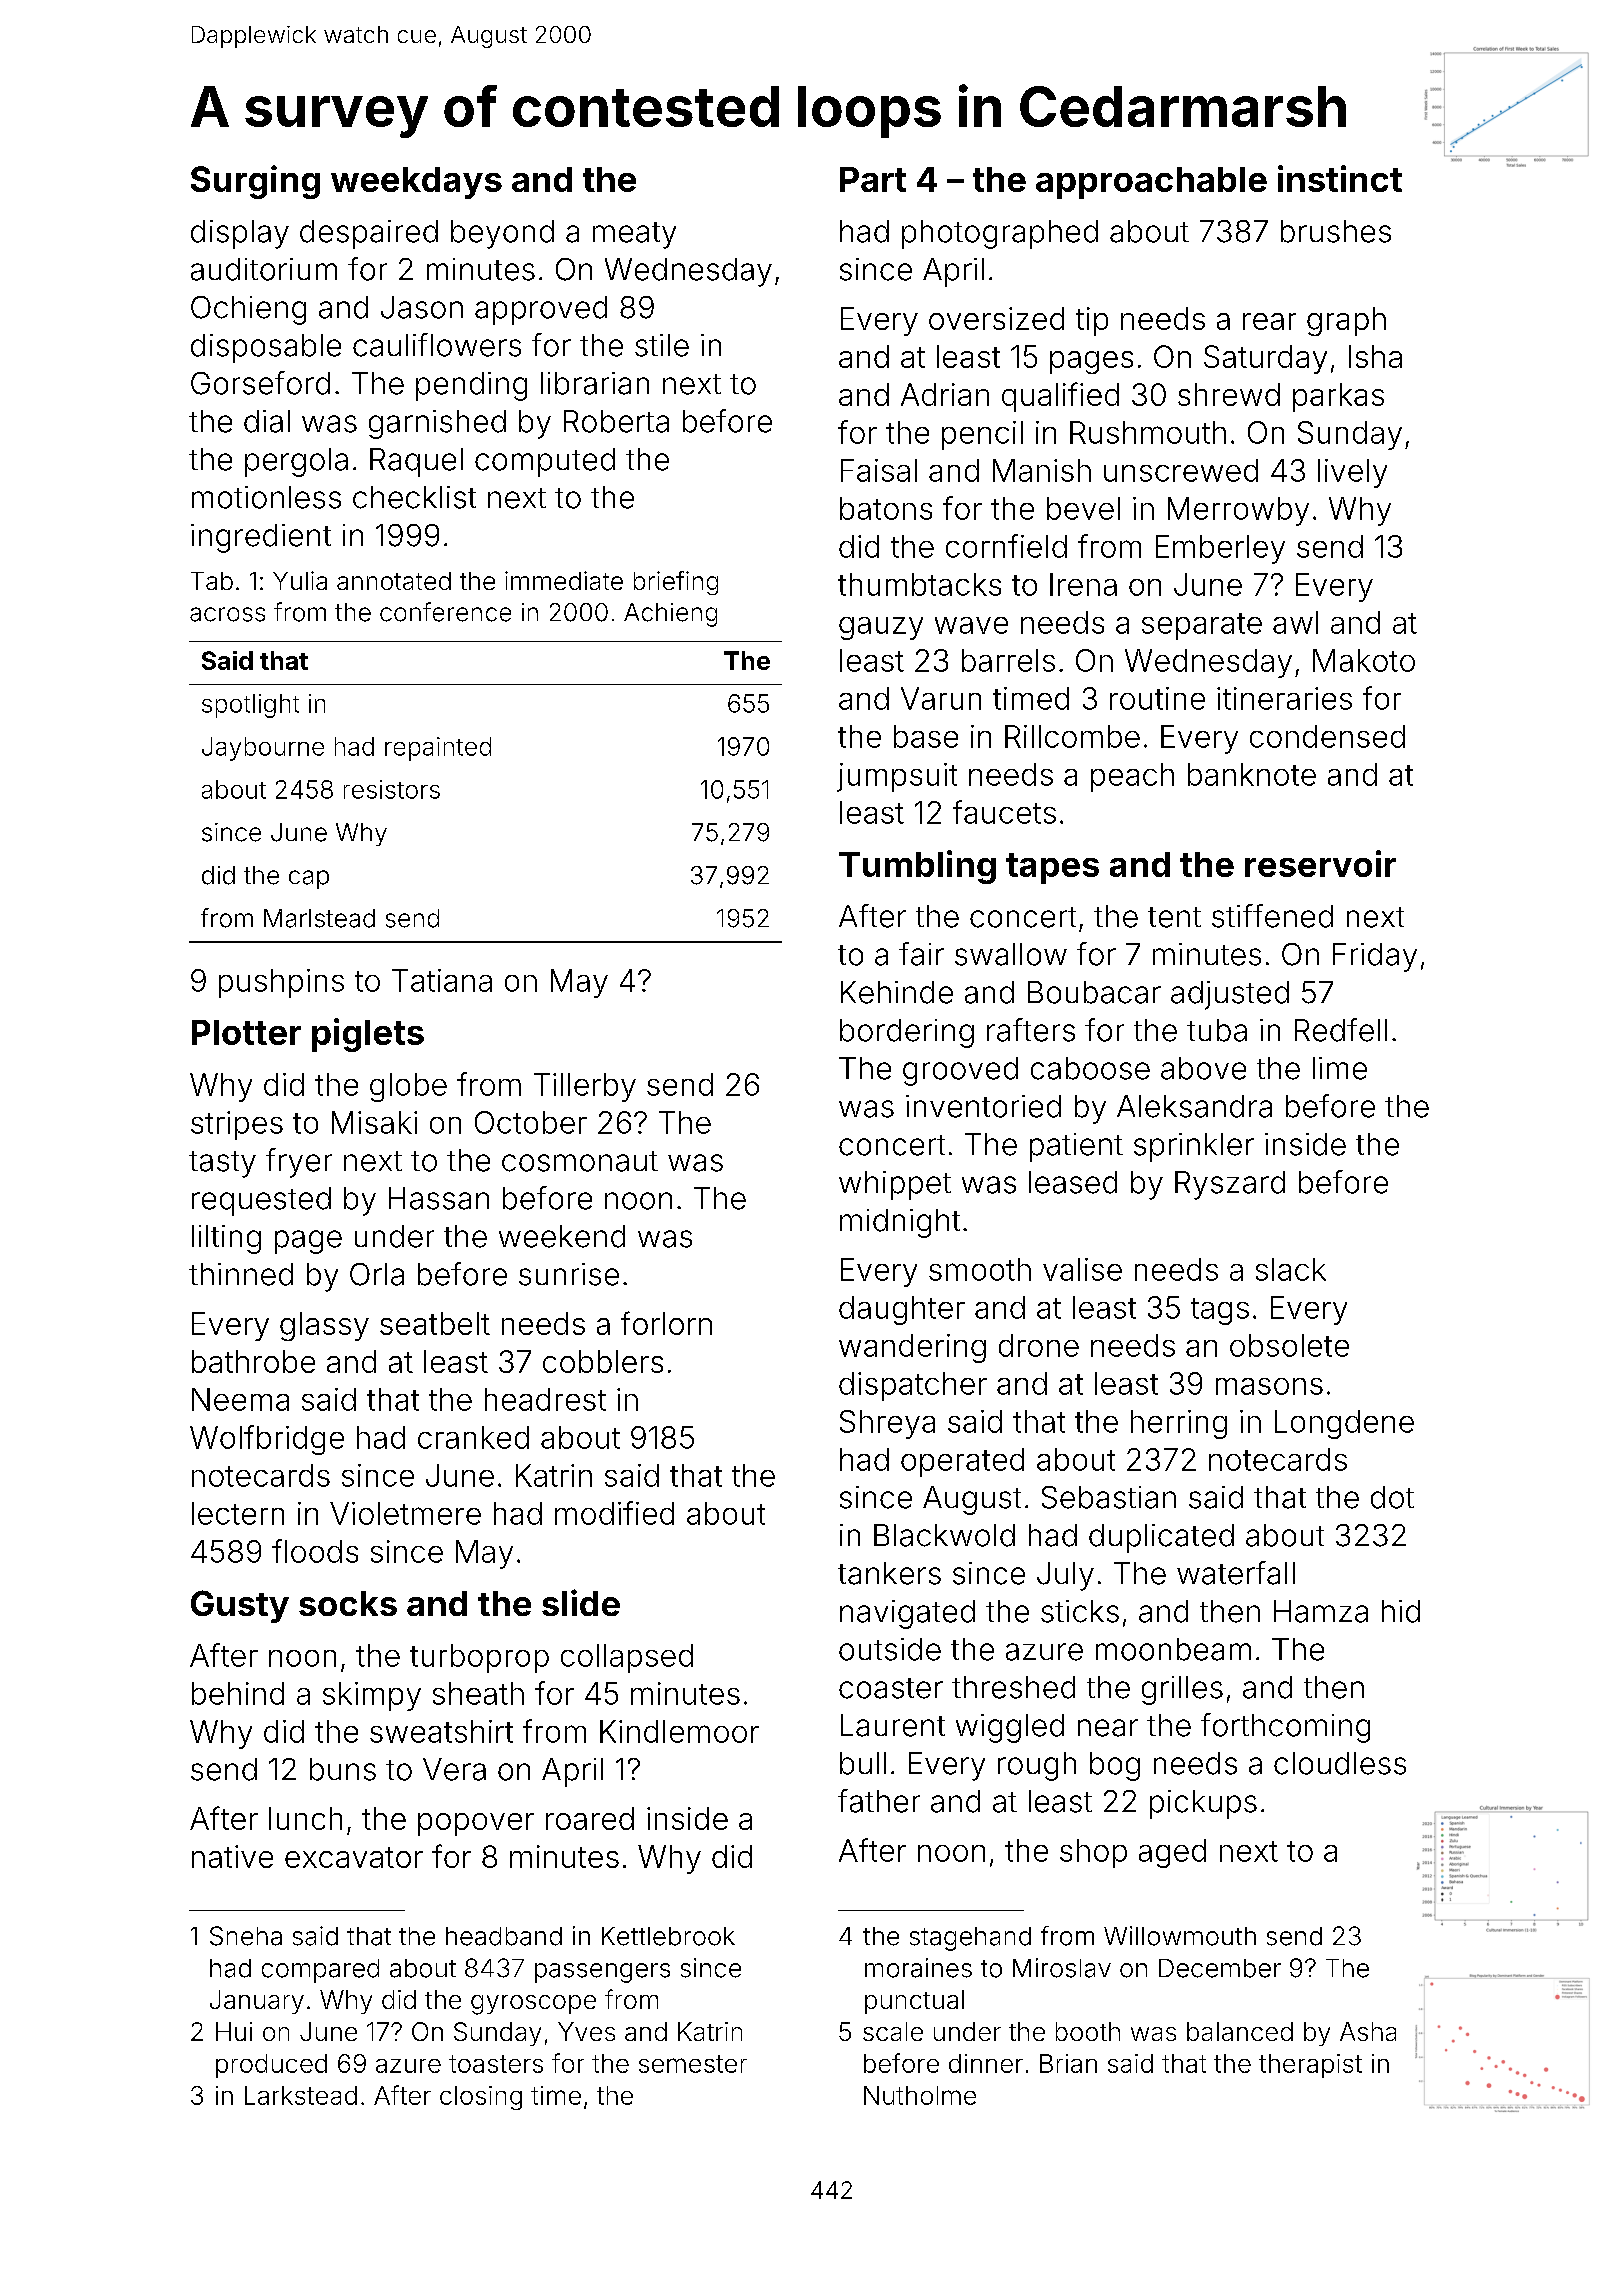 The image size is (1620, 2292). What do you see at coordinates (1310, 2066) in the screenshot?
I see `therapist` at bounding box center [1310, 2066].
